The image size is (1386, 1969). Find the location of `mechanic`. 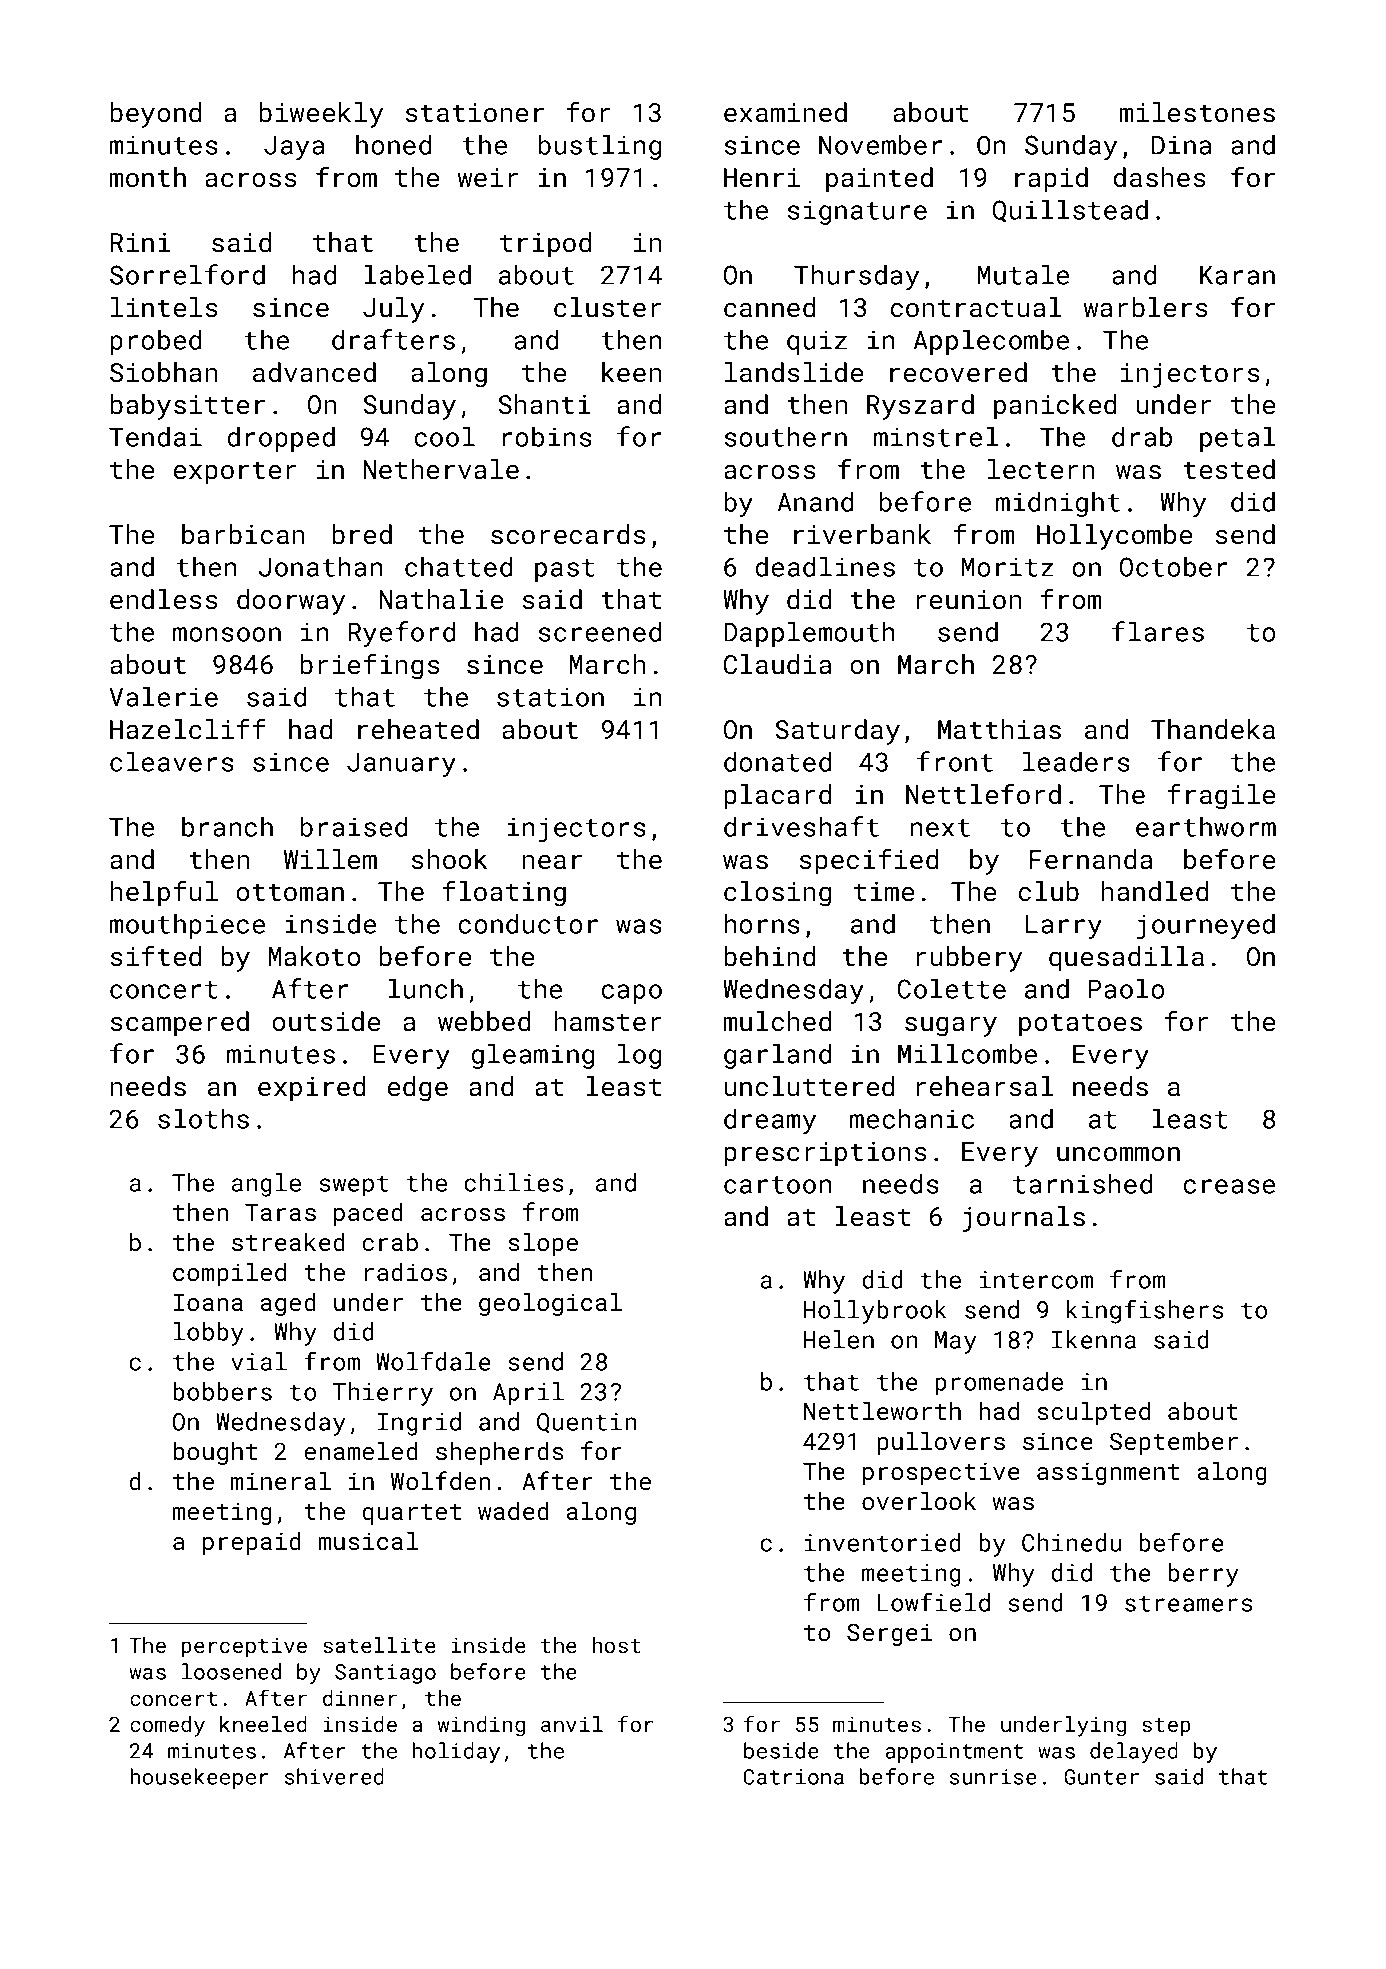

mechanic is located at coordinates (912, 1118).
